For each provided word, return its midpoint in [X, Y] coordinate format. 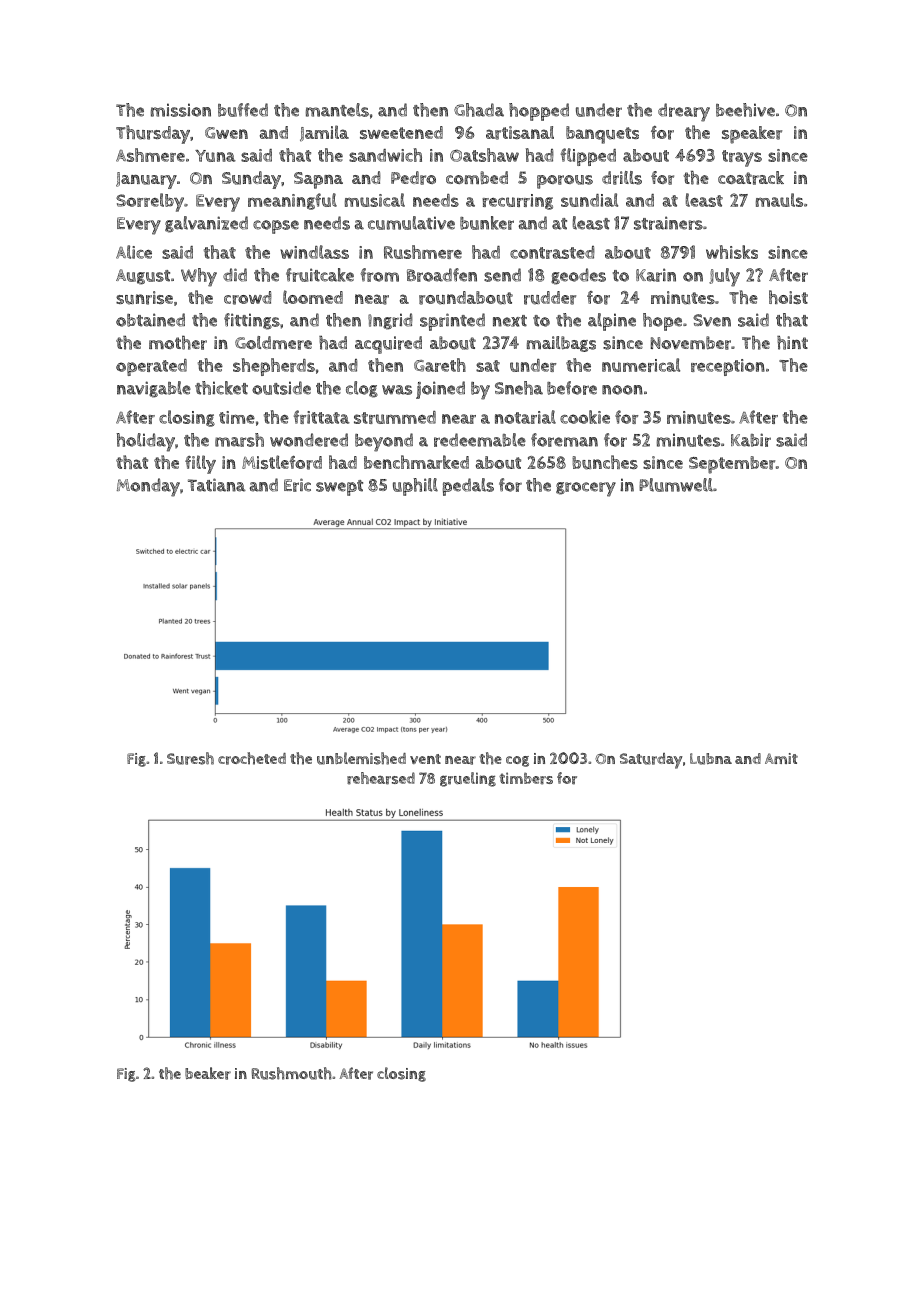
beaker [208, 1073]
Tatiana [217, 485]
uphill [415, 487]
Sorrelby [150, 202]
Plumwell [676, 485]
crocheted [252, 758]
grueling [468, 779]
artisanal [520, 133]
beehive [745, 110]
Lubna [711, 759]
